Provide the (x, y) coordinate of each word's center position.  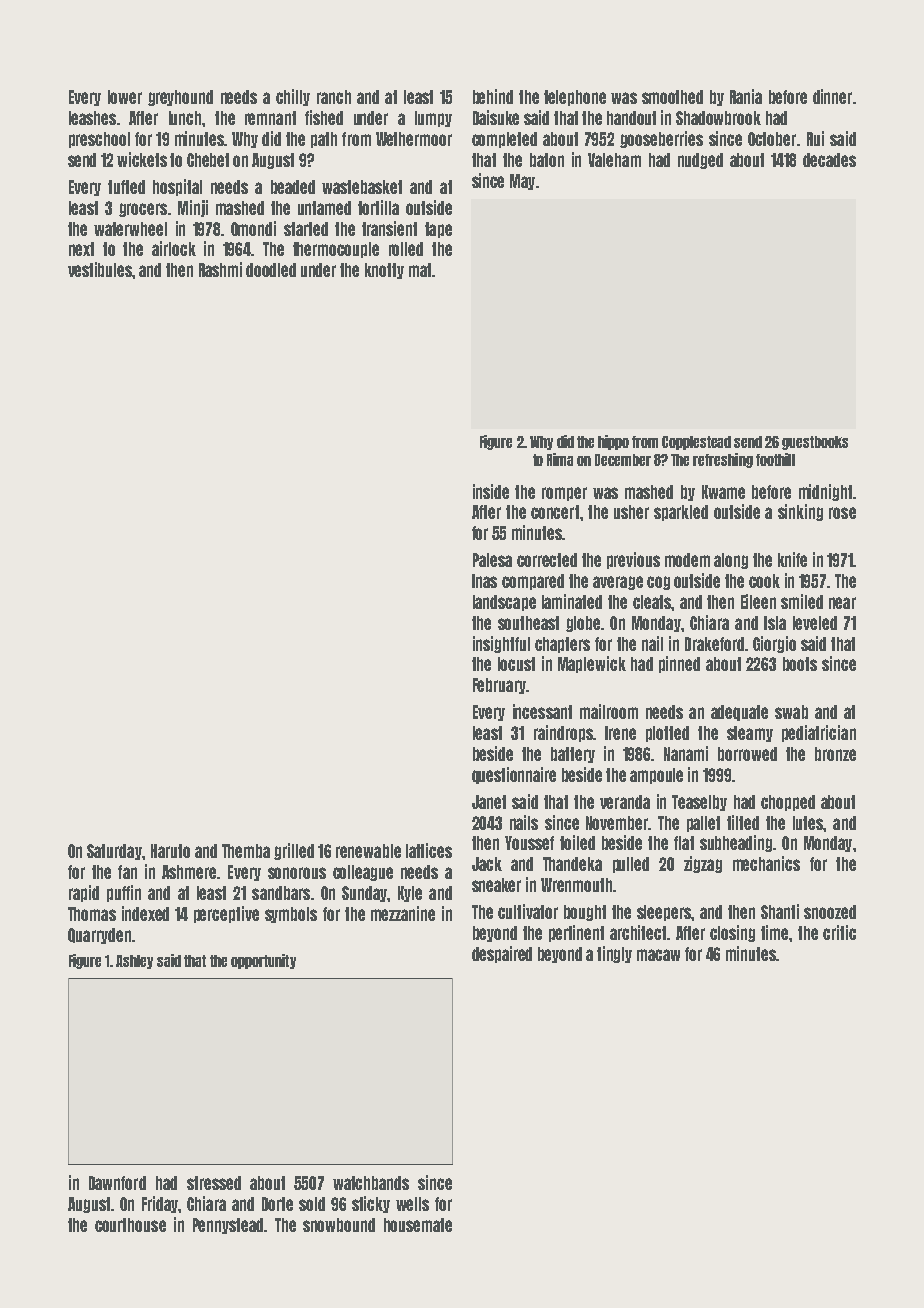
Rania (746, 96)
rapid (84, 893)
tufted (126, 187)
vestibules (100, 269)
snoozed (830, 912)
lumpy (433, 119)
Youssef (529, 843)
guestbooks (815, 443)
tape (438, 230)
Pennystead (228, 1226)
